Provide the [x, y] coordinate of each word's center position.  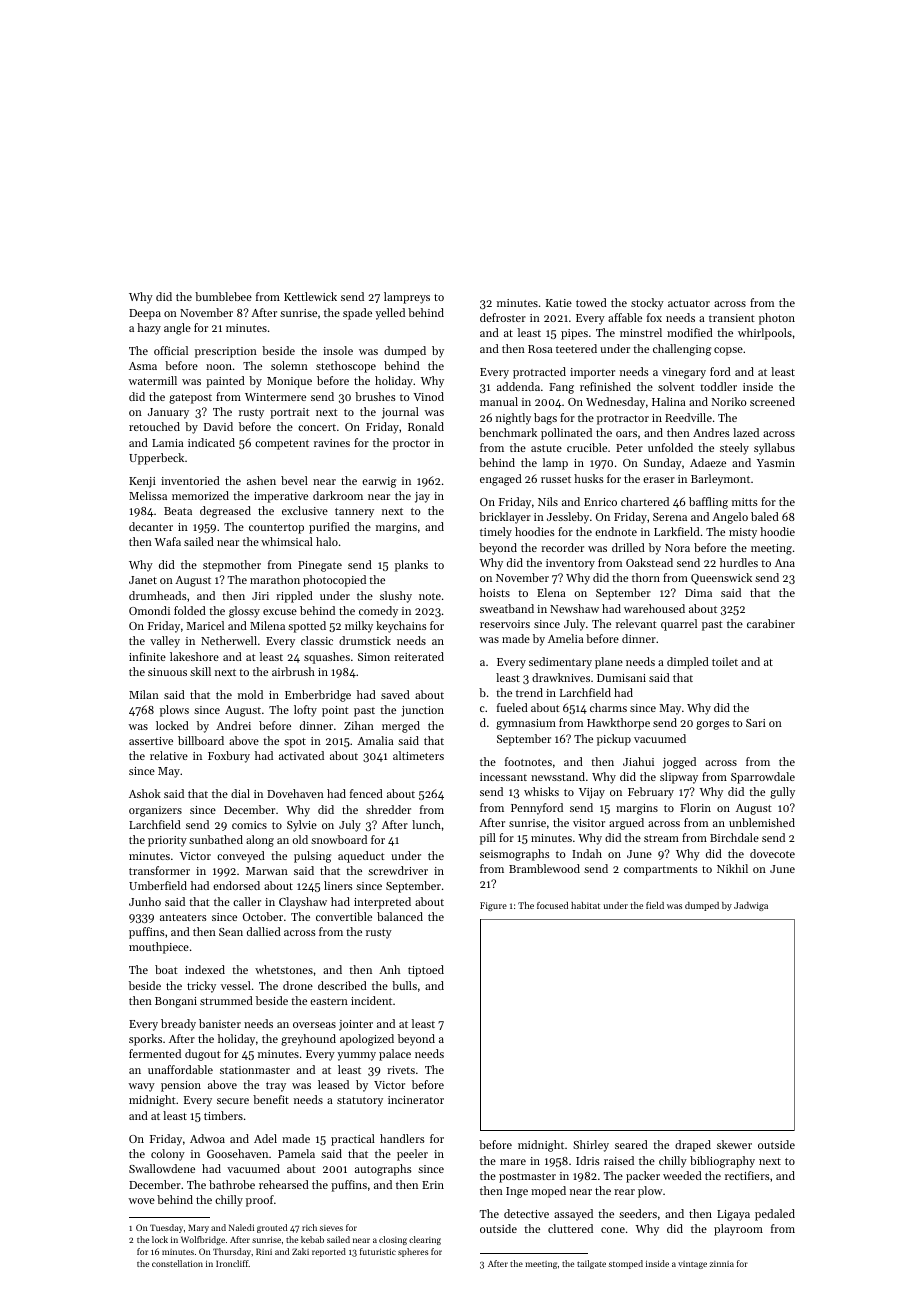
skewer [734, 1144]
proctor [411, 445]
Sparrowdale [763, 778]
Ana [785, 563]
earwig [379, 482]
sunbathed [216, 839]
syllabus [774, 449]
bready [178, 1025]
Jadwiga [751, 906]
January [168, 413]
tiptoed [426, 971]
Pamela [296, 1153]
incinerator [416, 1100]
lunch [426, 824]
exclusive [305, 510]
